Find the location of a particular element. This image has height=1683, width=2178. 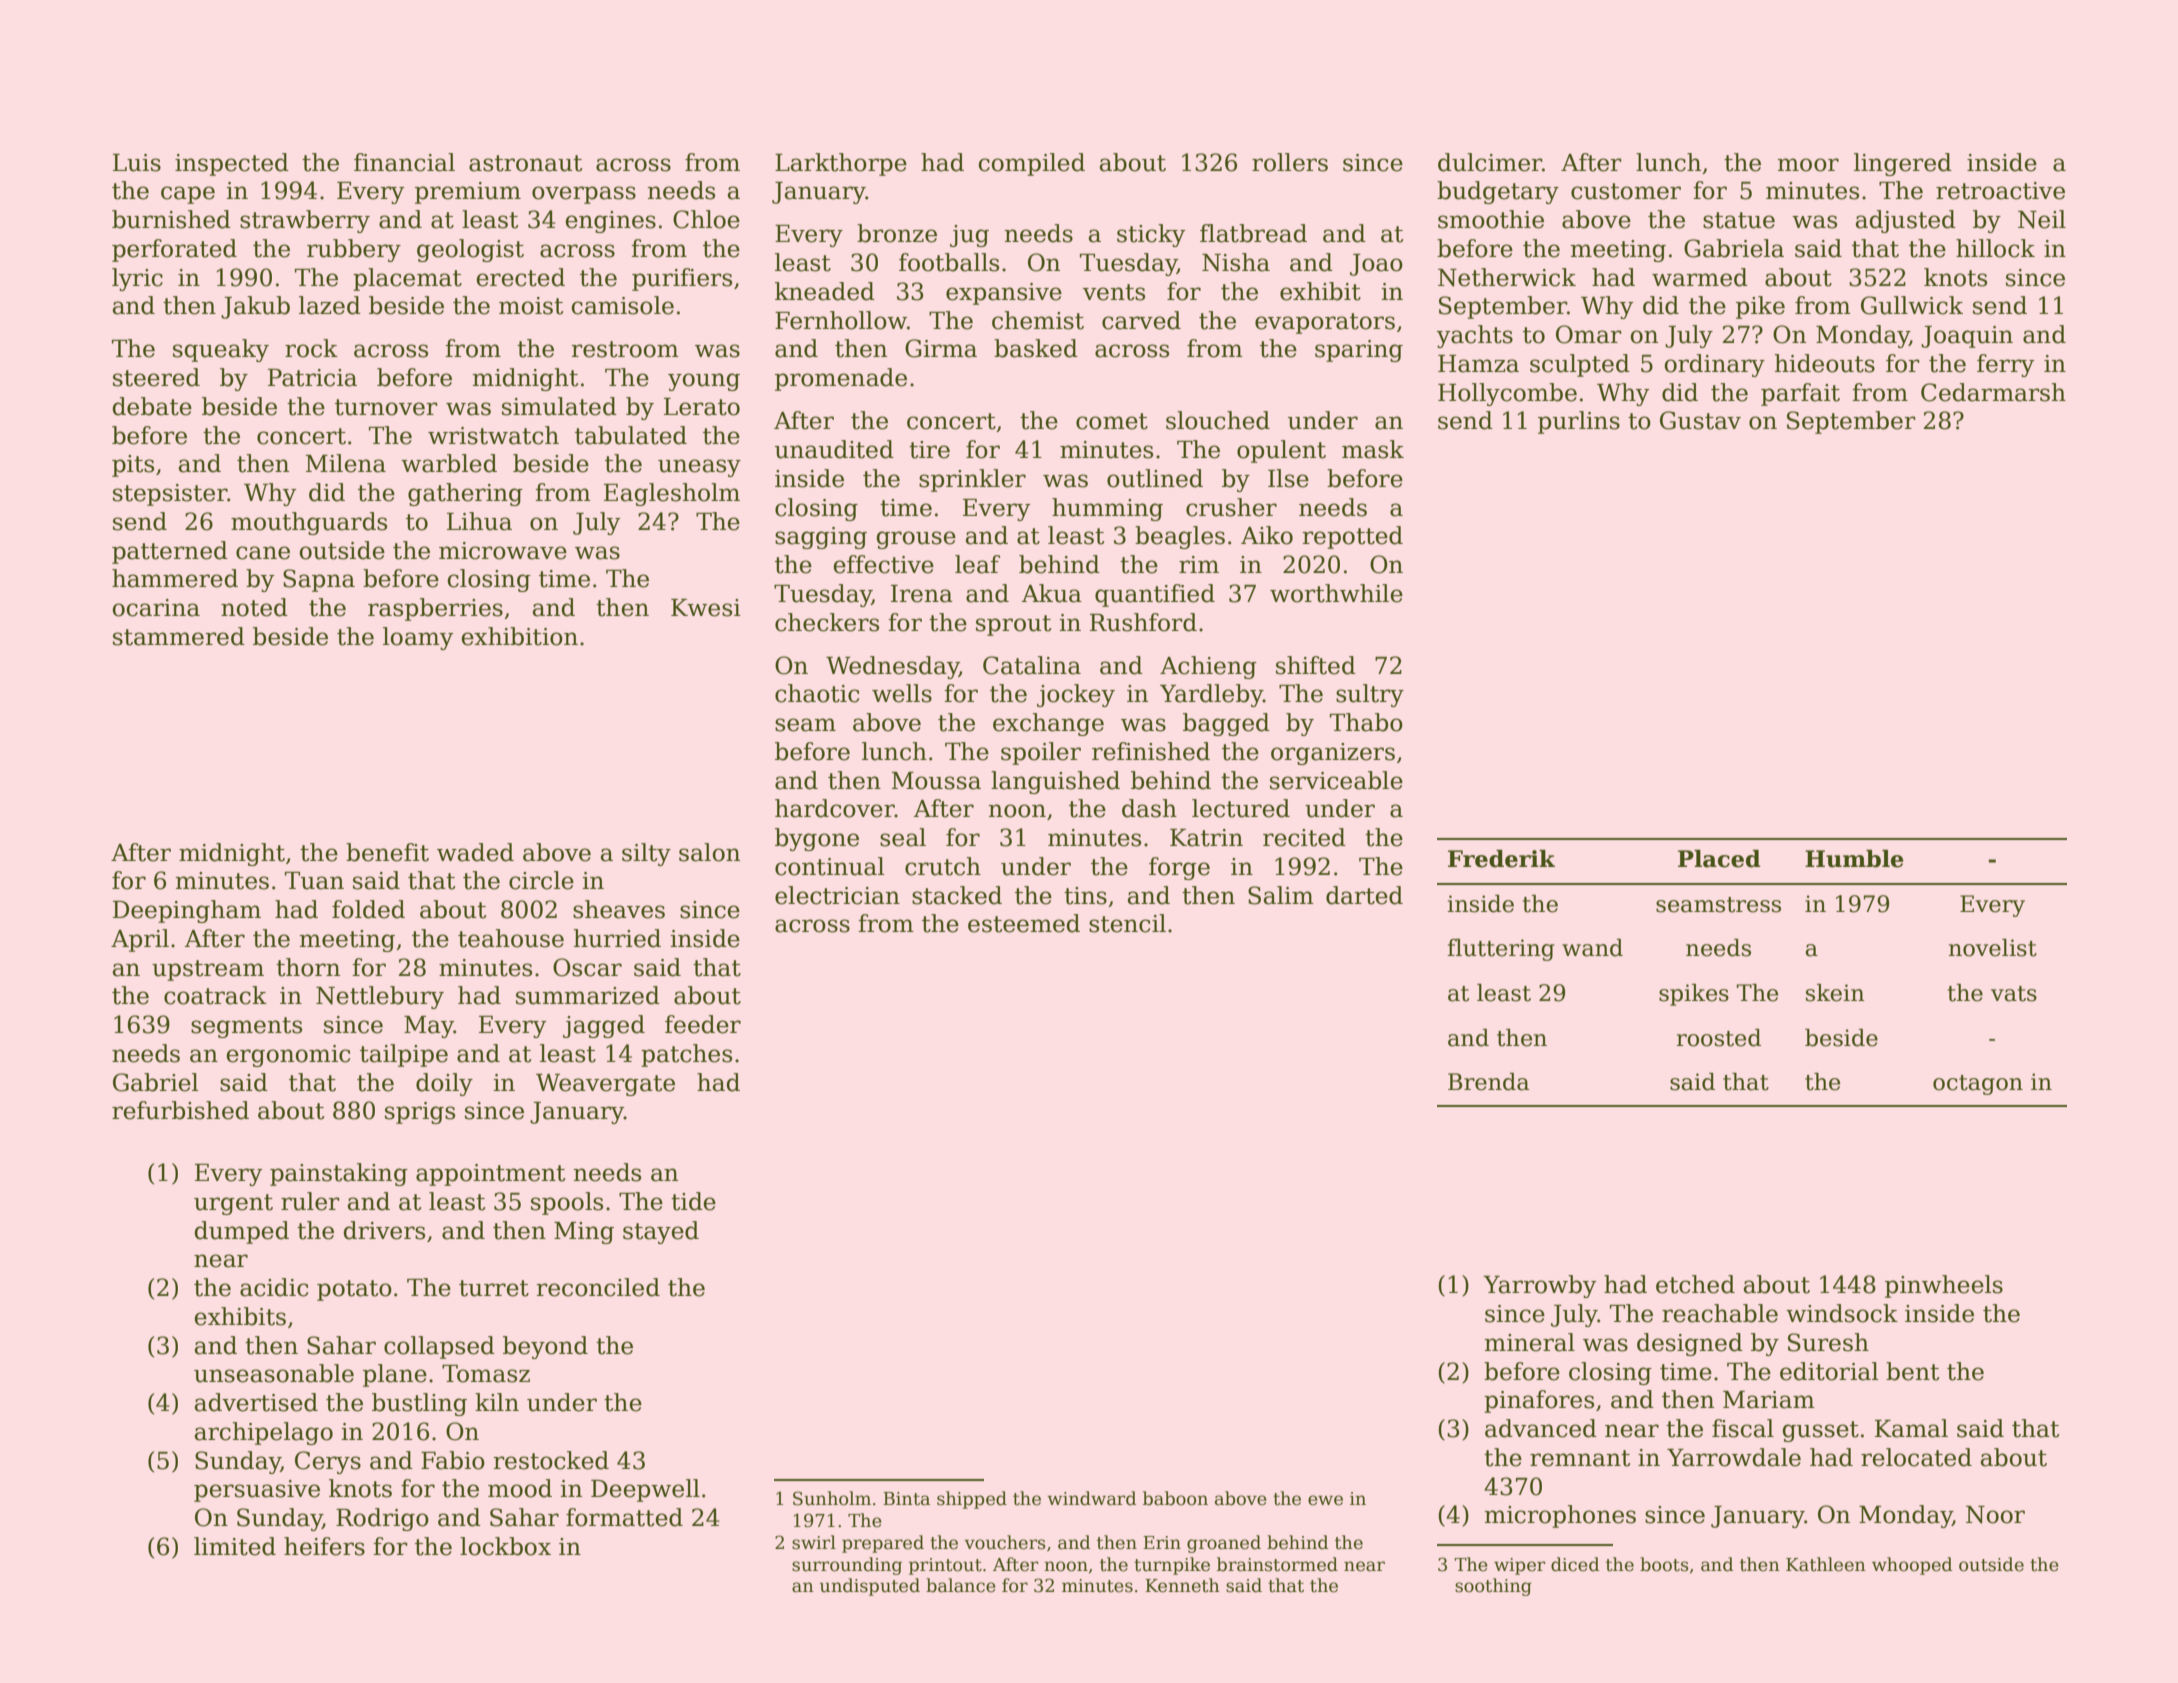

heifers is located at coordinates (324, 1546).
